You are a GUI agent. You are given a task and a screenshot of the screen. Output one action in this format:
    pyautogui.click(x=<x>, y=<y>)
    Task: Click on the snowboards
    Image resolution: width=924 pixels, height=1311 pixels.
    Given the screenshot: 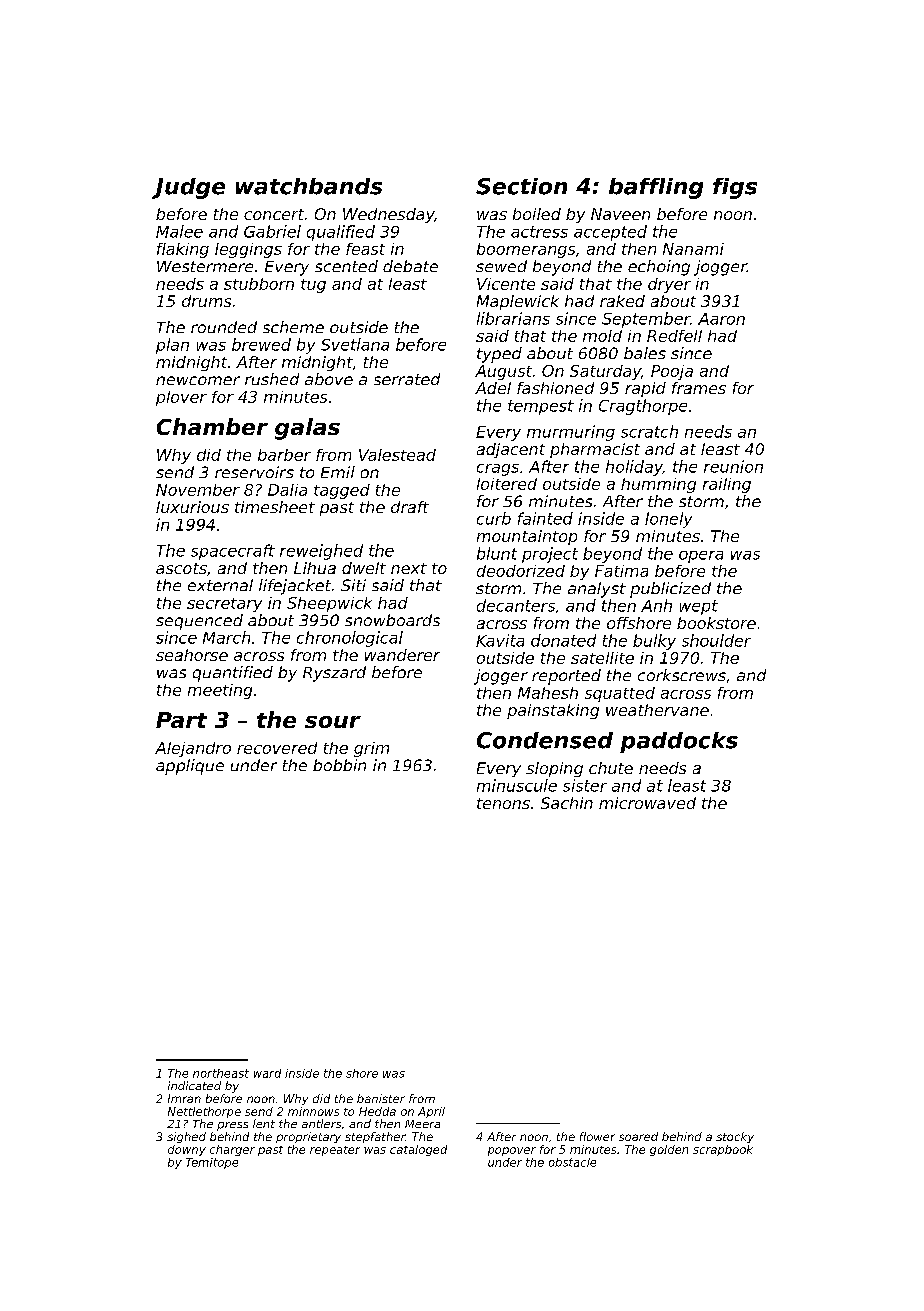 What is the action you would take?
    pyautogui.click(x=392, y=620)
